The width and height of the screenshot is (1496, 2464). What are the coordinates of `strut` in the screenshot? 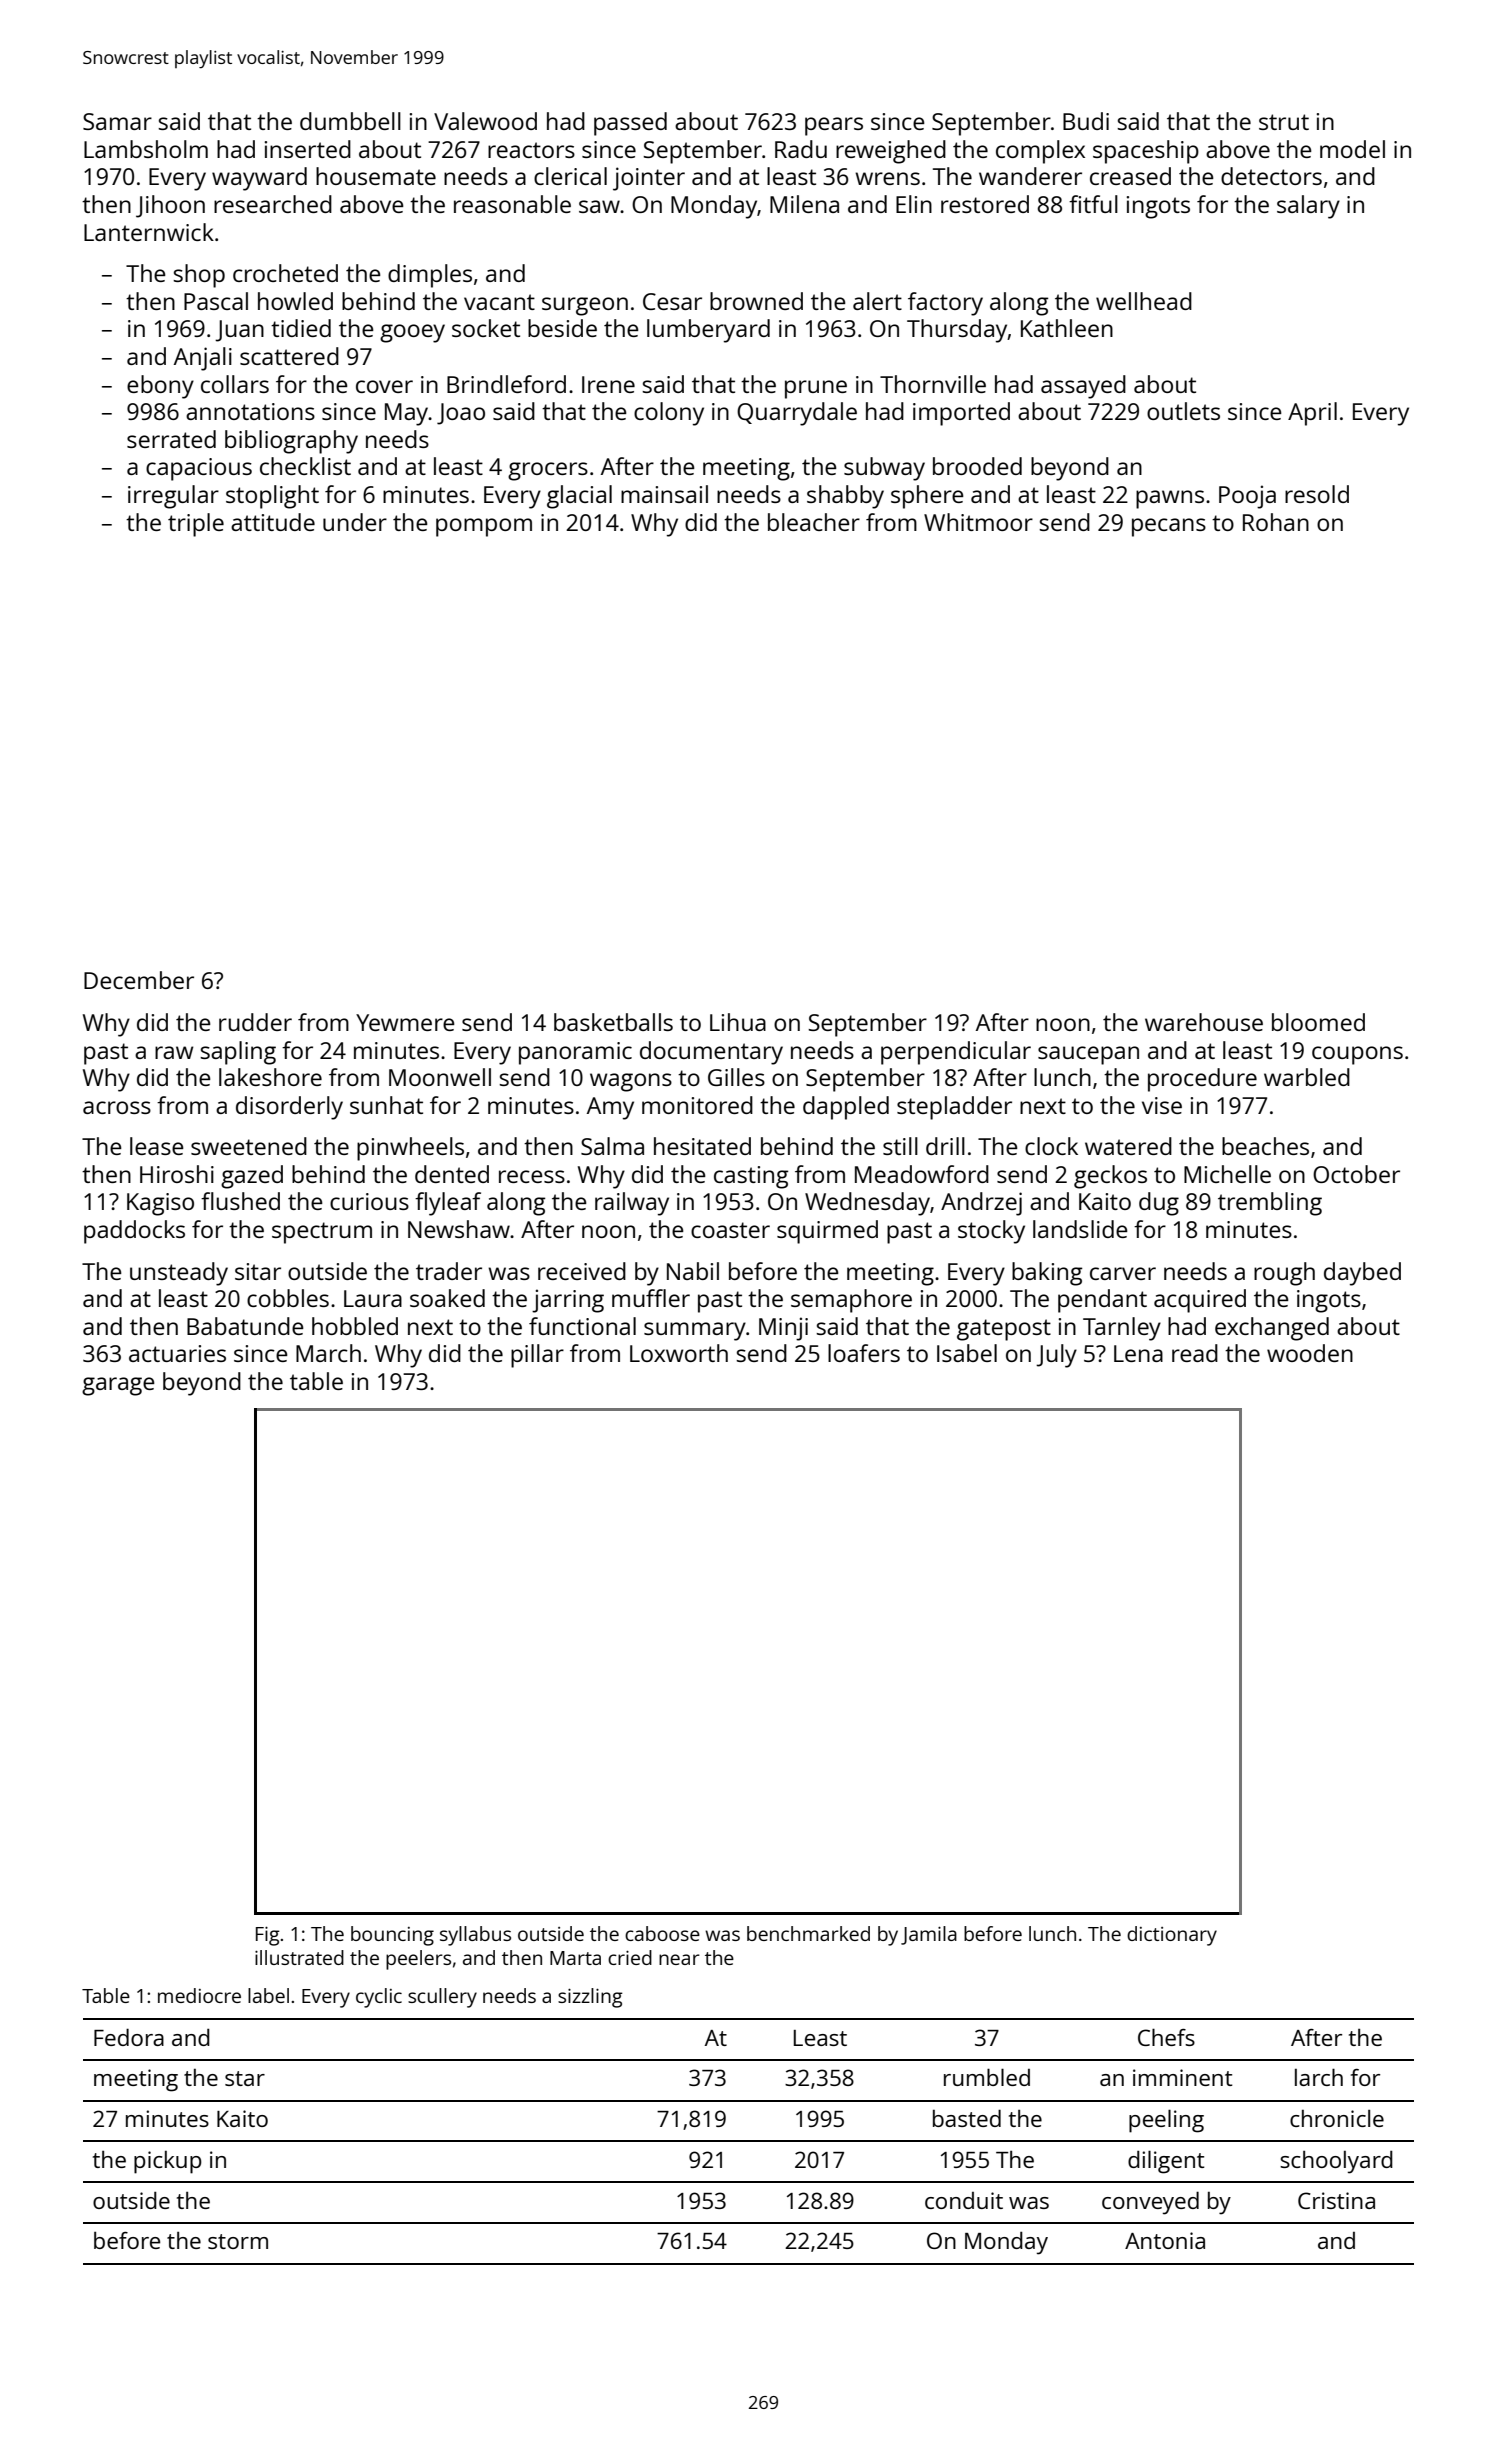 It's located at (1284, 122).
